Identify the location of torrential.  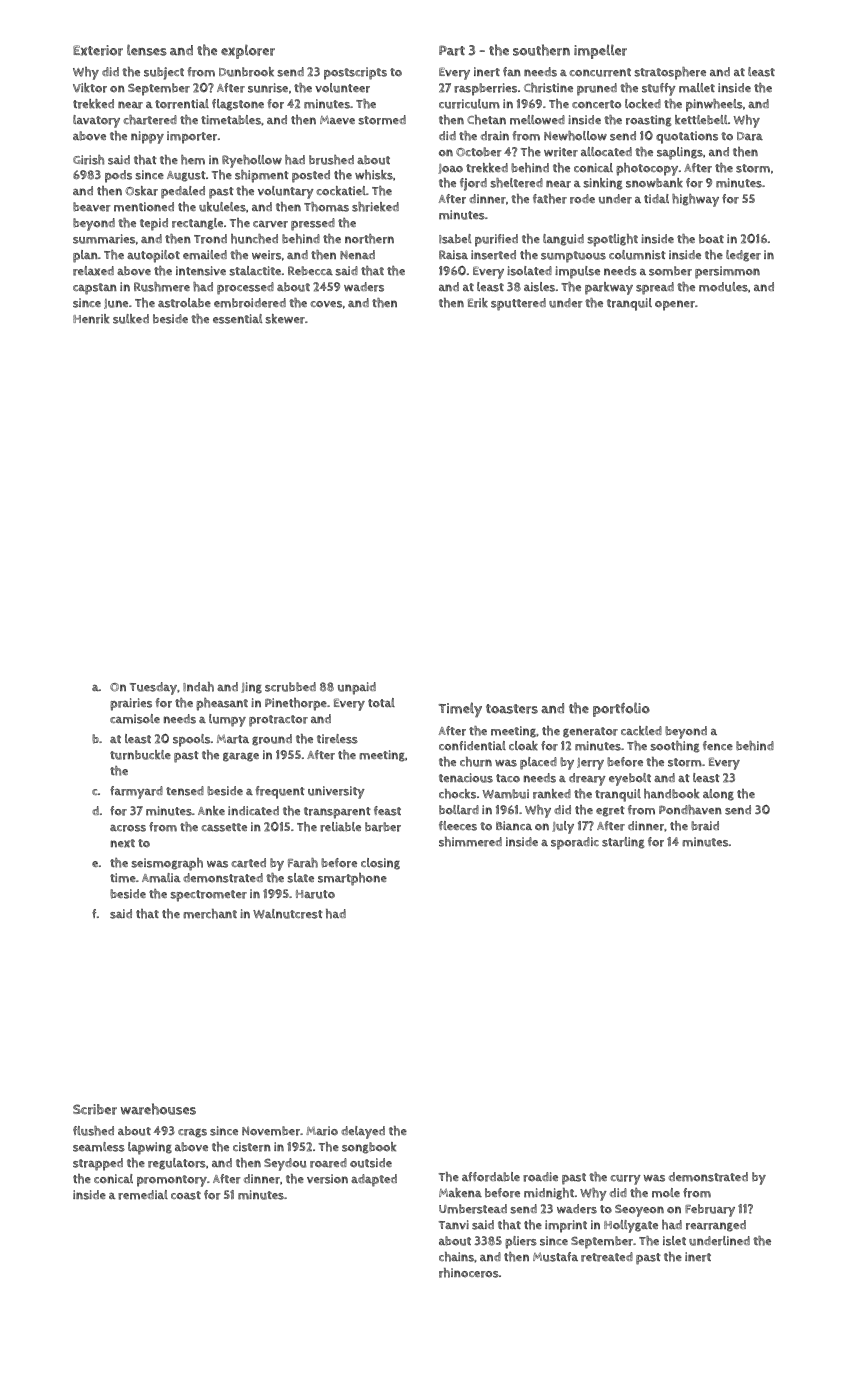
(182, 104).
